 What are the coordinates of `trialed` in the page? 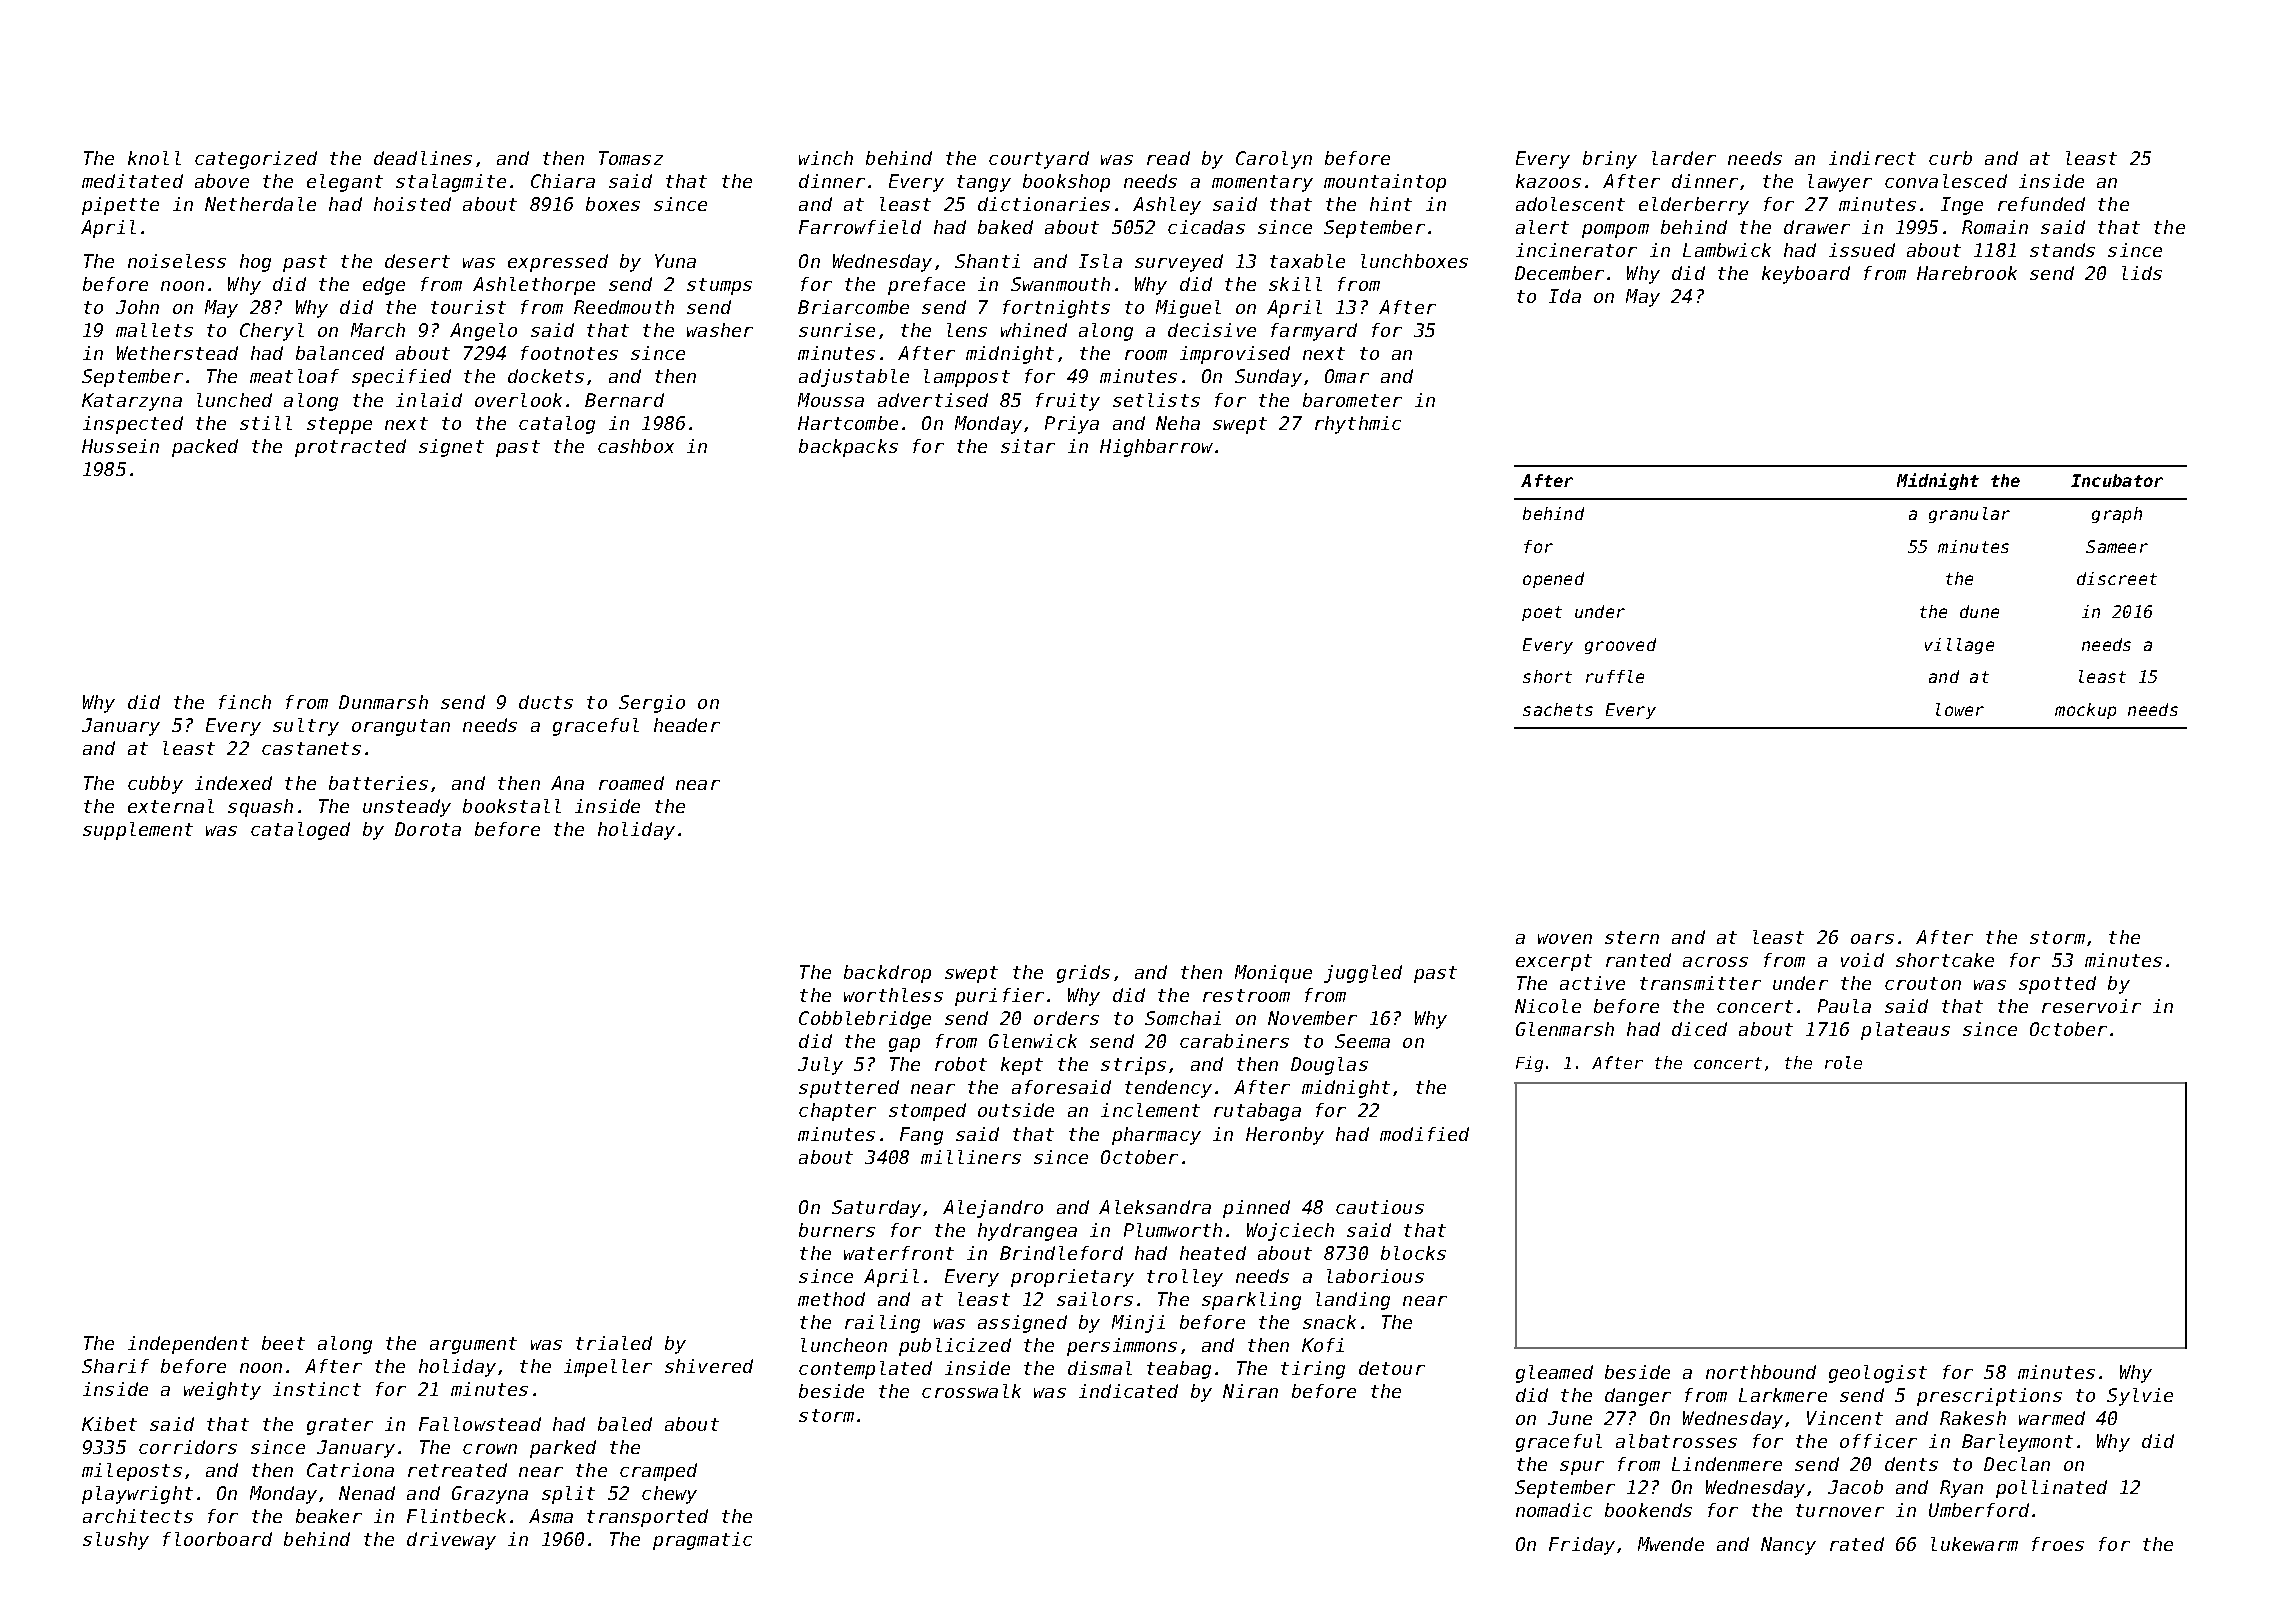 It's located at (614, 1343).
